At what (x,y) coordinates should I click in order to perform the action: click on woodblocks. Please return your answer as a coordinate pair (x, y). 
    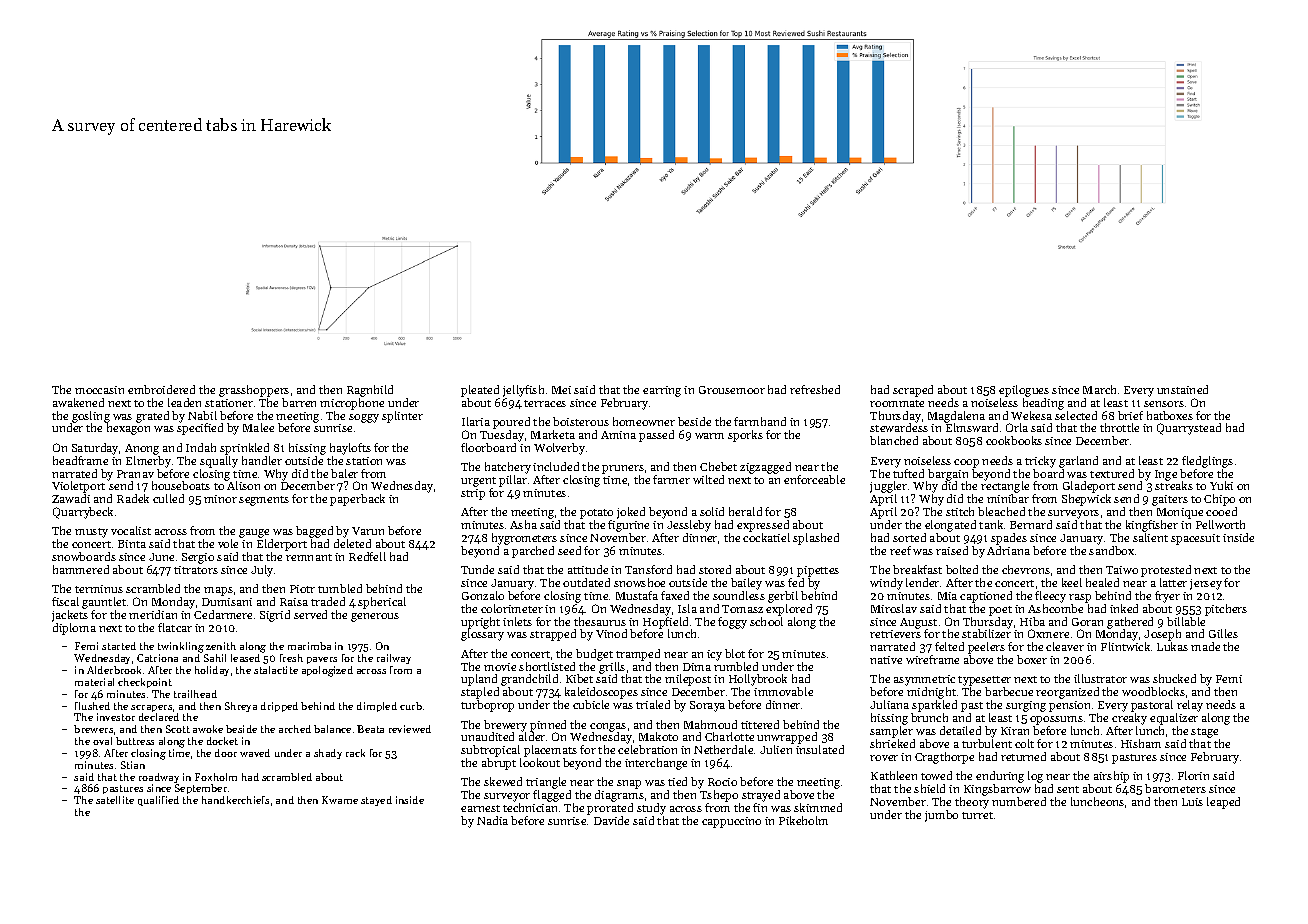
    Looking at the image, I should click on (1153, 691).
